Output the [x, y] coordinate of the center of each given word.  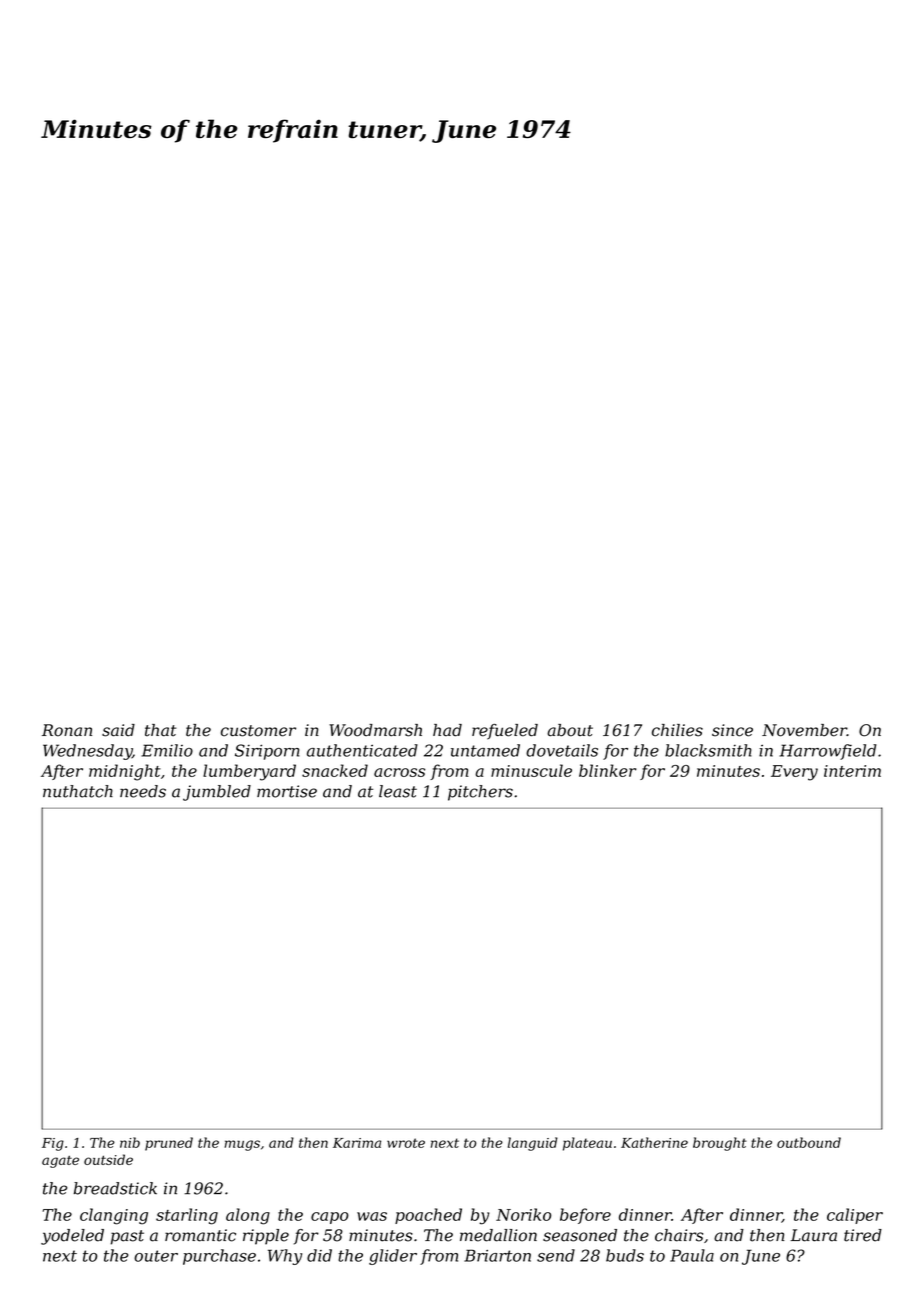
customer [258, 731]
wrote [406, 1143]
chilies [677, 730]
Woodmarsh [375, 730]
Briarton [497, 1255]
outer [156, 1256]
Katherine [654, 1142]
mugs [242, 1145]
